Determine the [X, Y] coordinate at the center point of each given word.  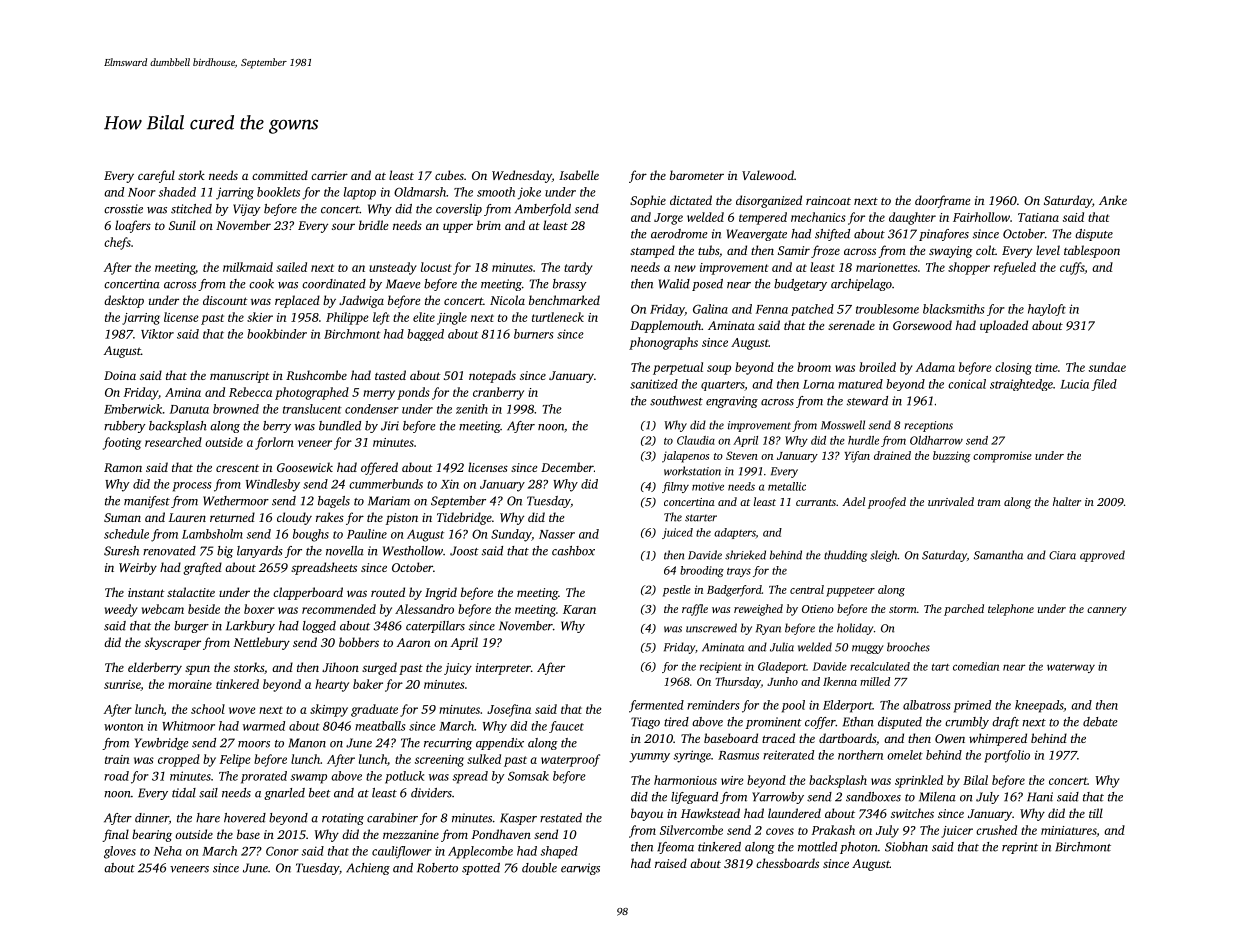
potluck [404, 777]
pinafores [944, 235]
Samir [794, 250]
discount [225, 300]
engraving [732, 402]
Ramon [123, 467]
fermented [656, 706]
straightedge [1021, 385]
